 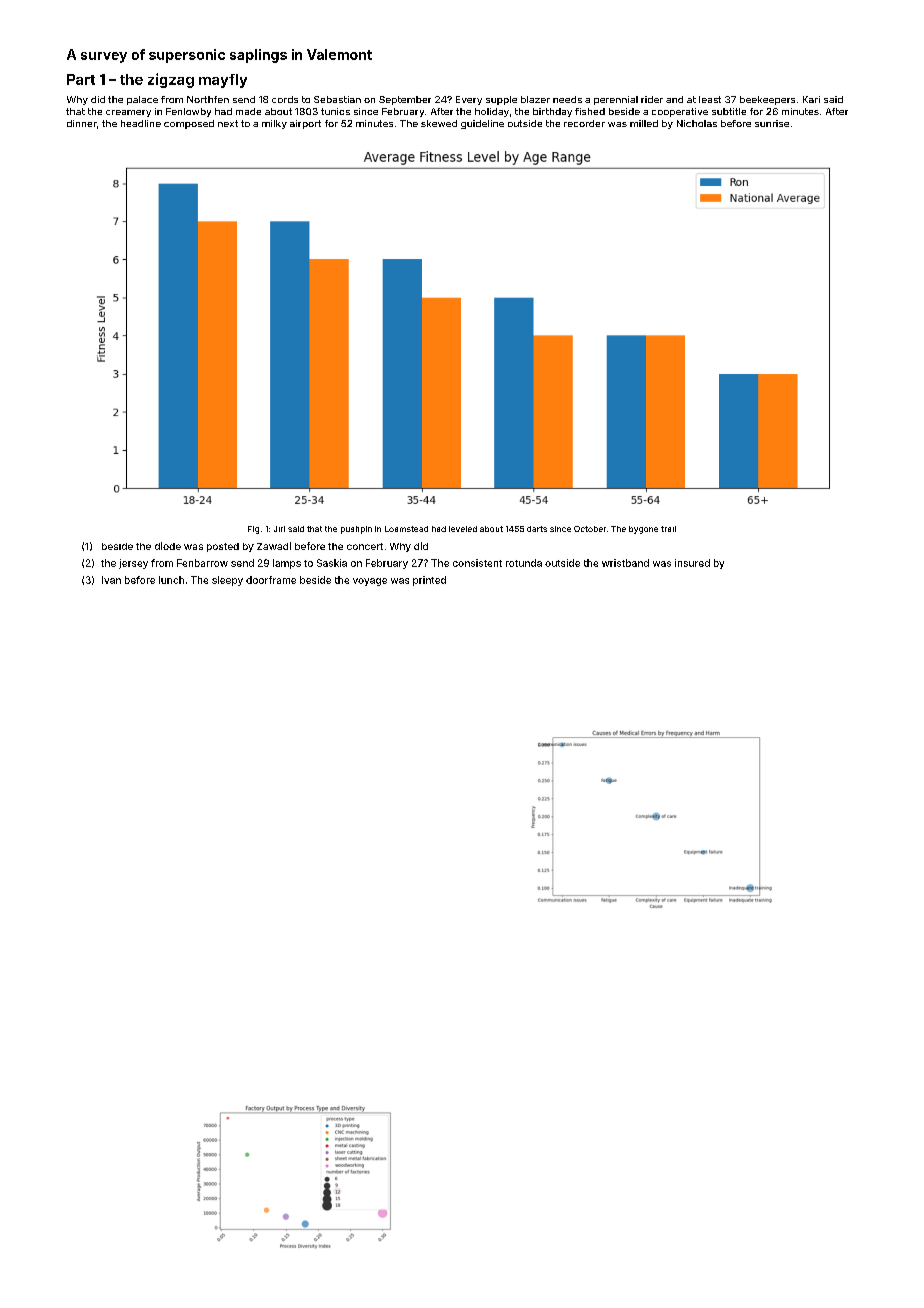 What do you see at coordinates (406, 529) in the screenshot?
I see `Loamstead` at bounding box center [406, 529].
